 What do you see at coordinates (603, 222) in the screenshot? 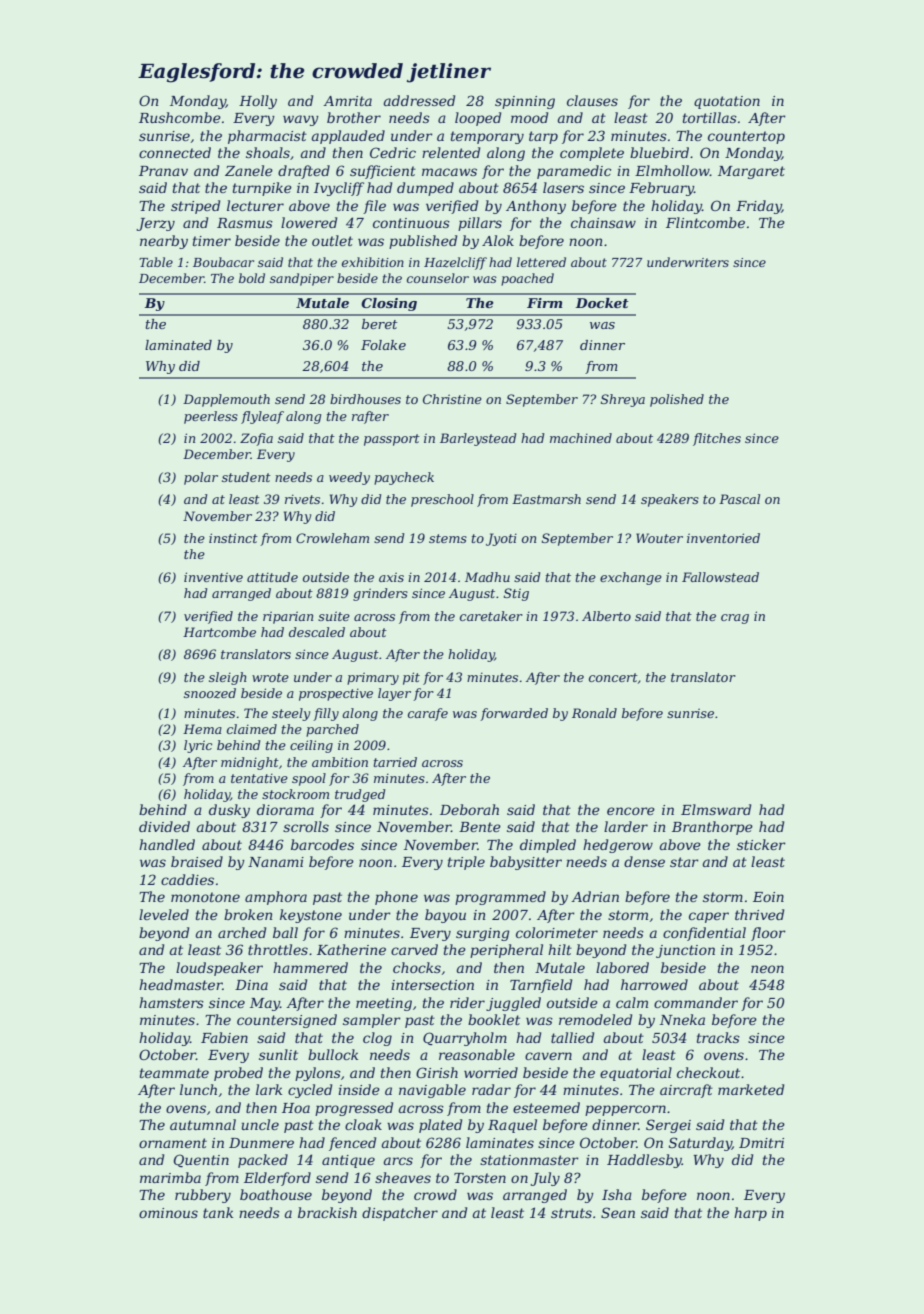
I see `chainsaw` at bounding box center [603, 222].
